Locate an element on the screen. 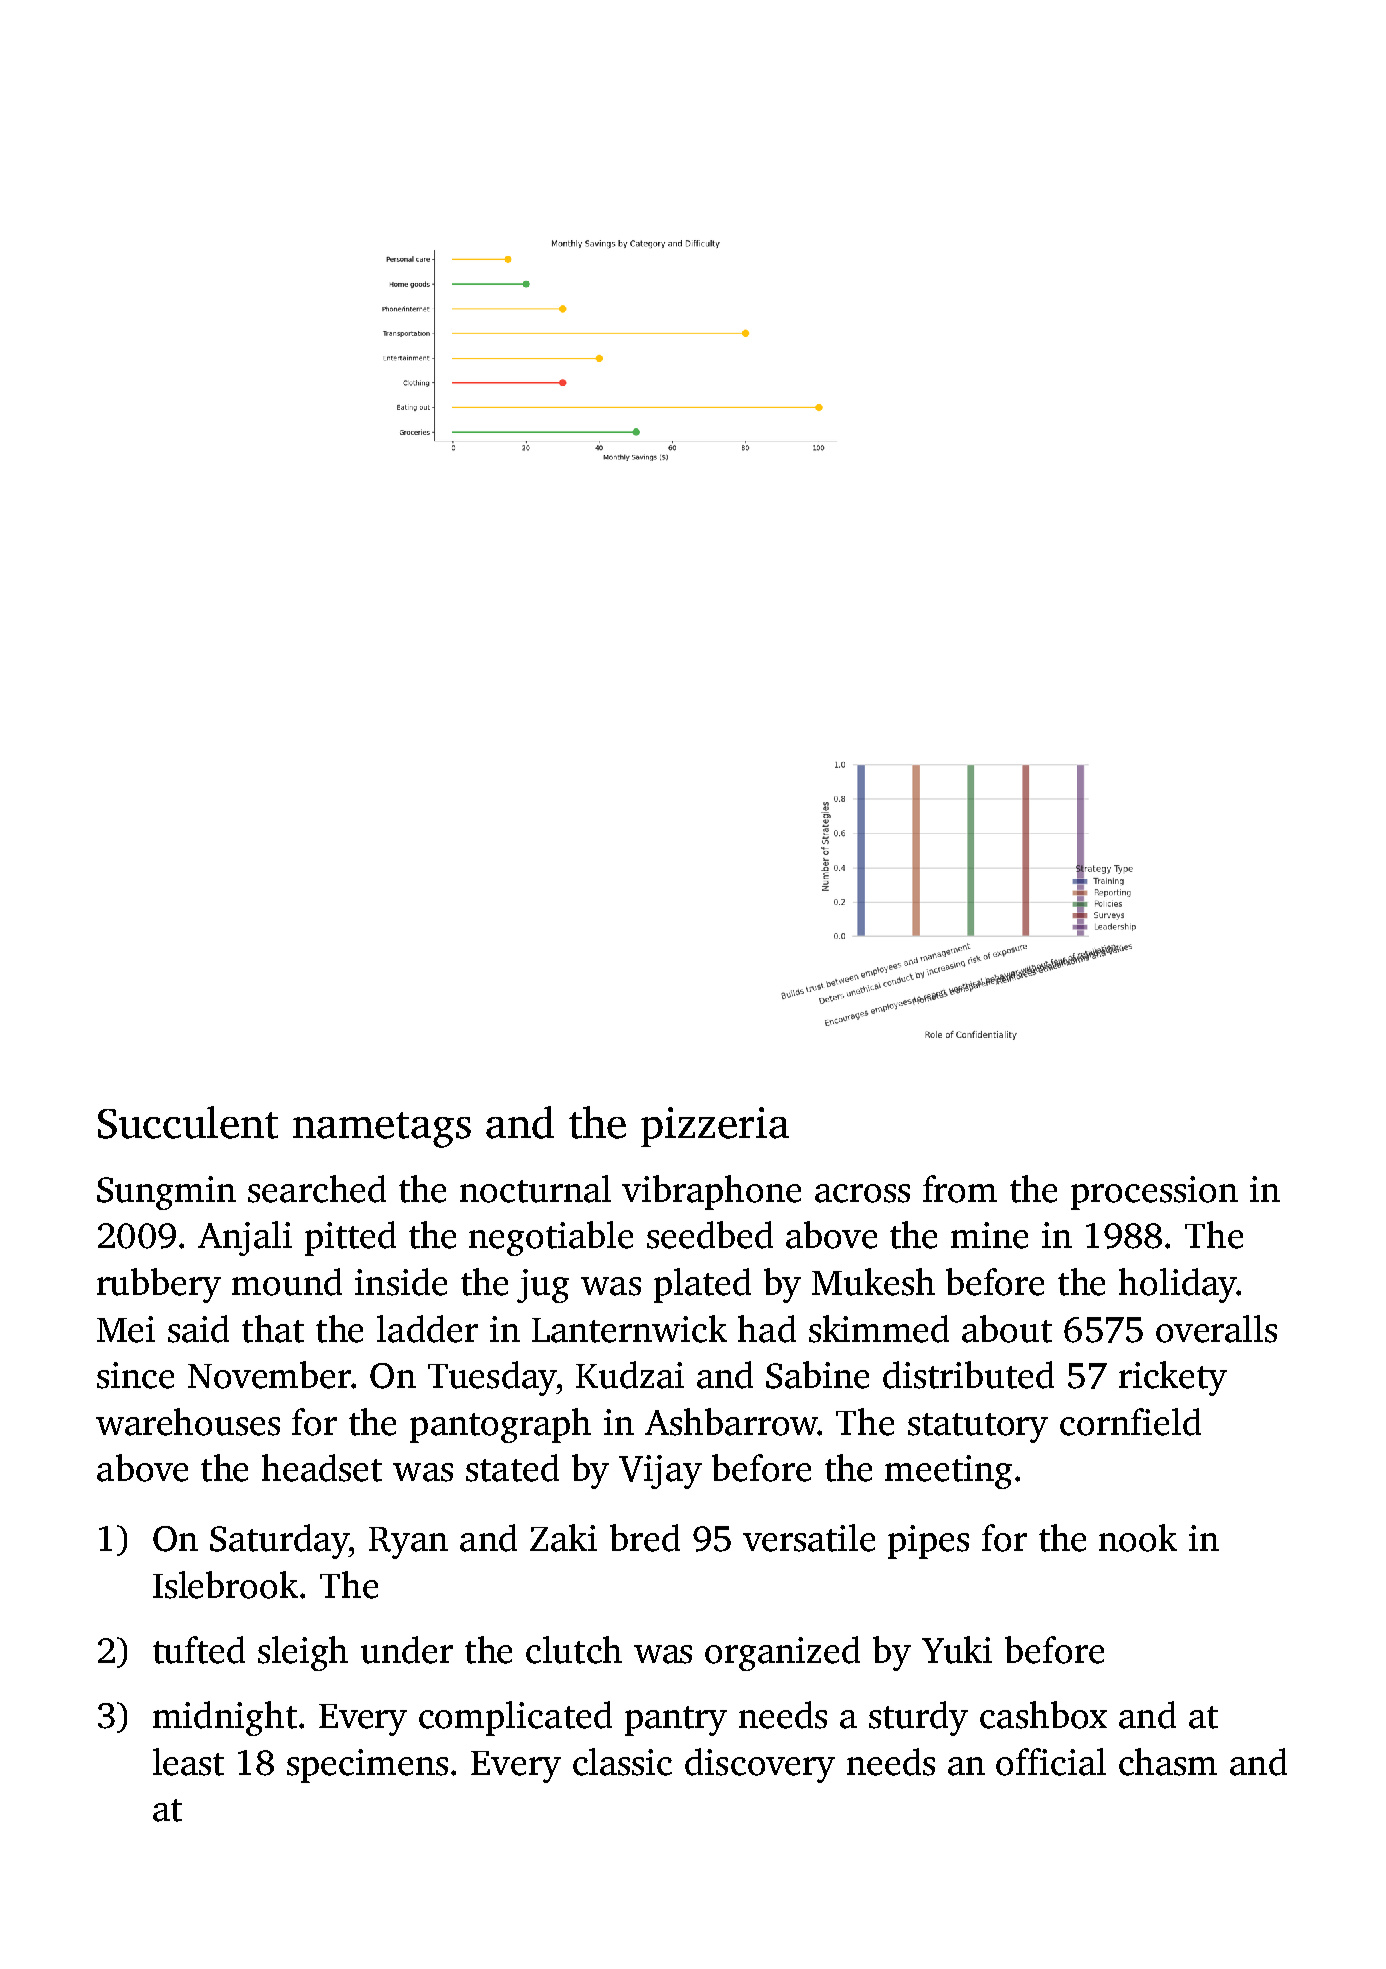  pipes is located at coordinates (928, 1542).
